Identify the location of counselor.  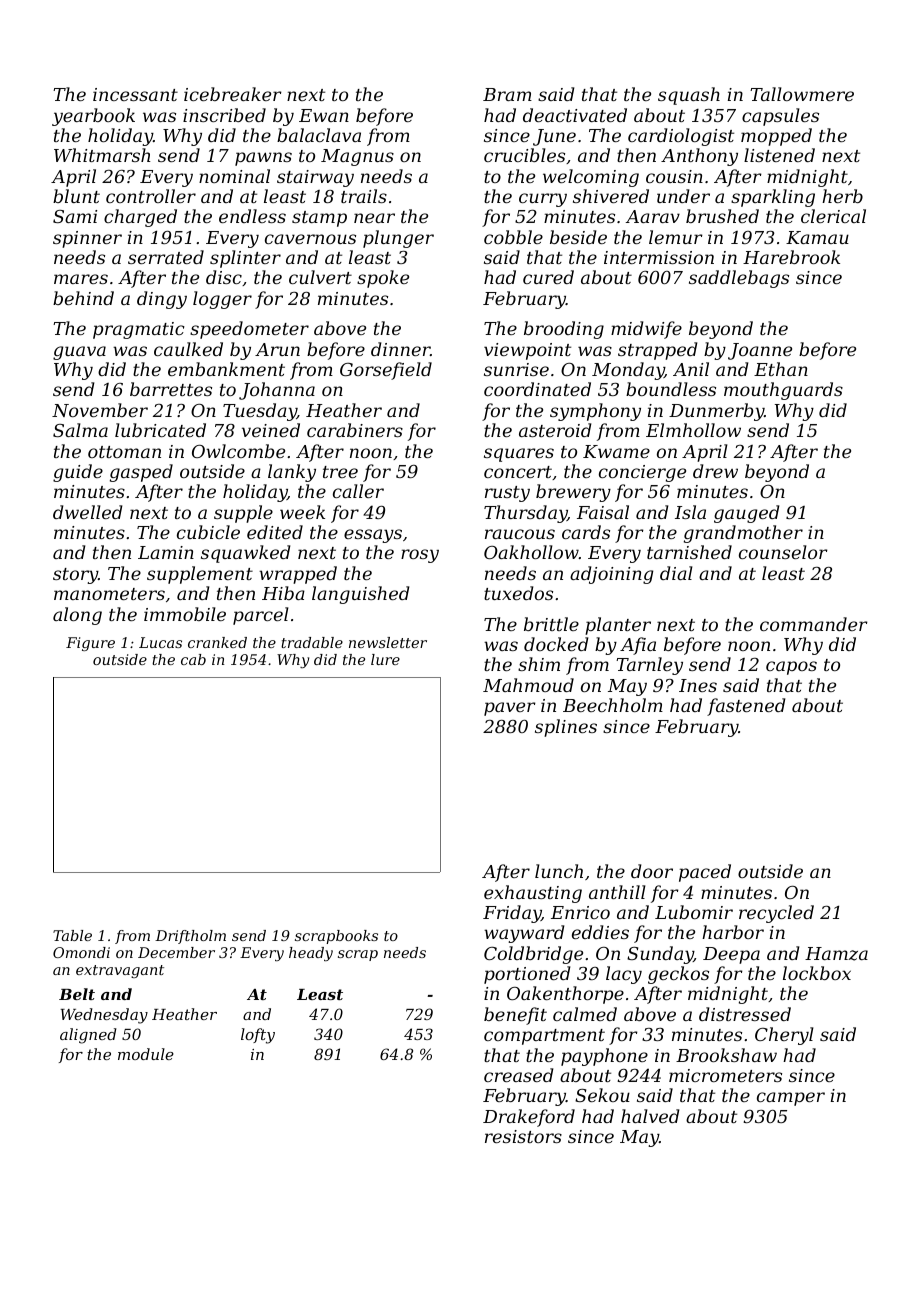
(783, 552).
